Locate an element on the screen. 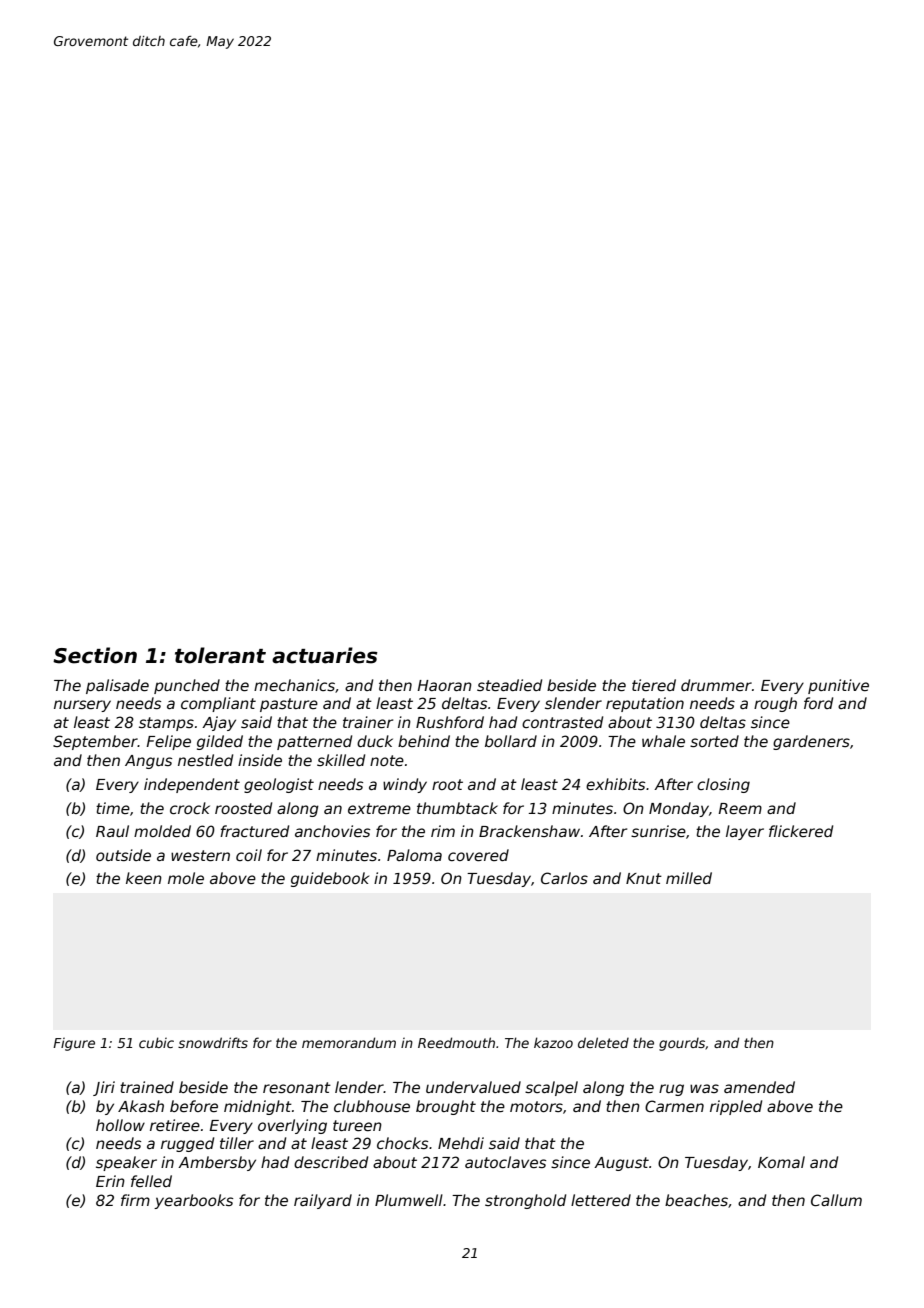 The width and height of the screenshot is (924, 1308). root is located at coordinates (447, 784).
